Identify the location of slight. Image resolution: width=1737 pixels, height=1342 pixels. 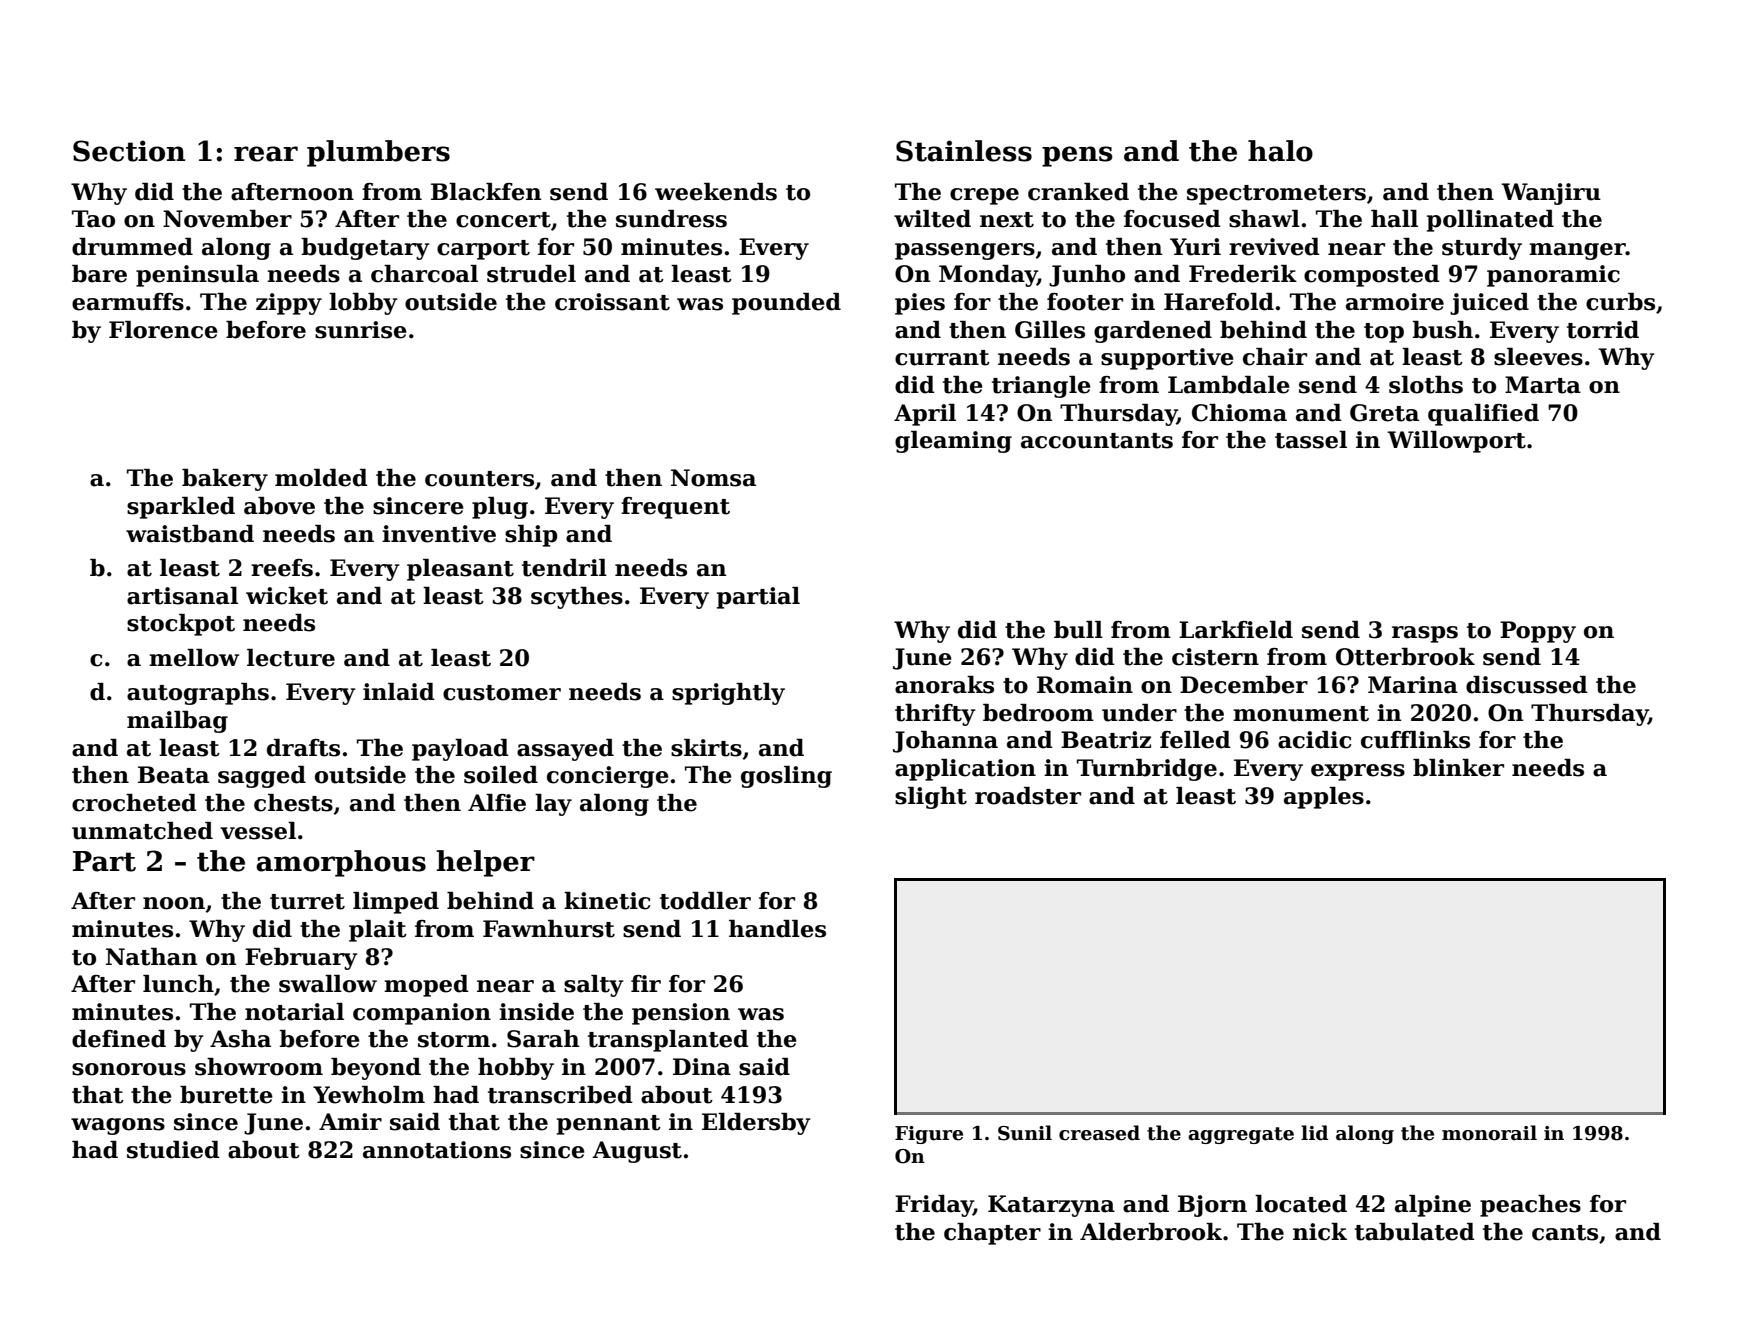
(931, 798).
